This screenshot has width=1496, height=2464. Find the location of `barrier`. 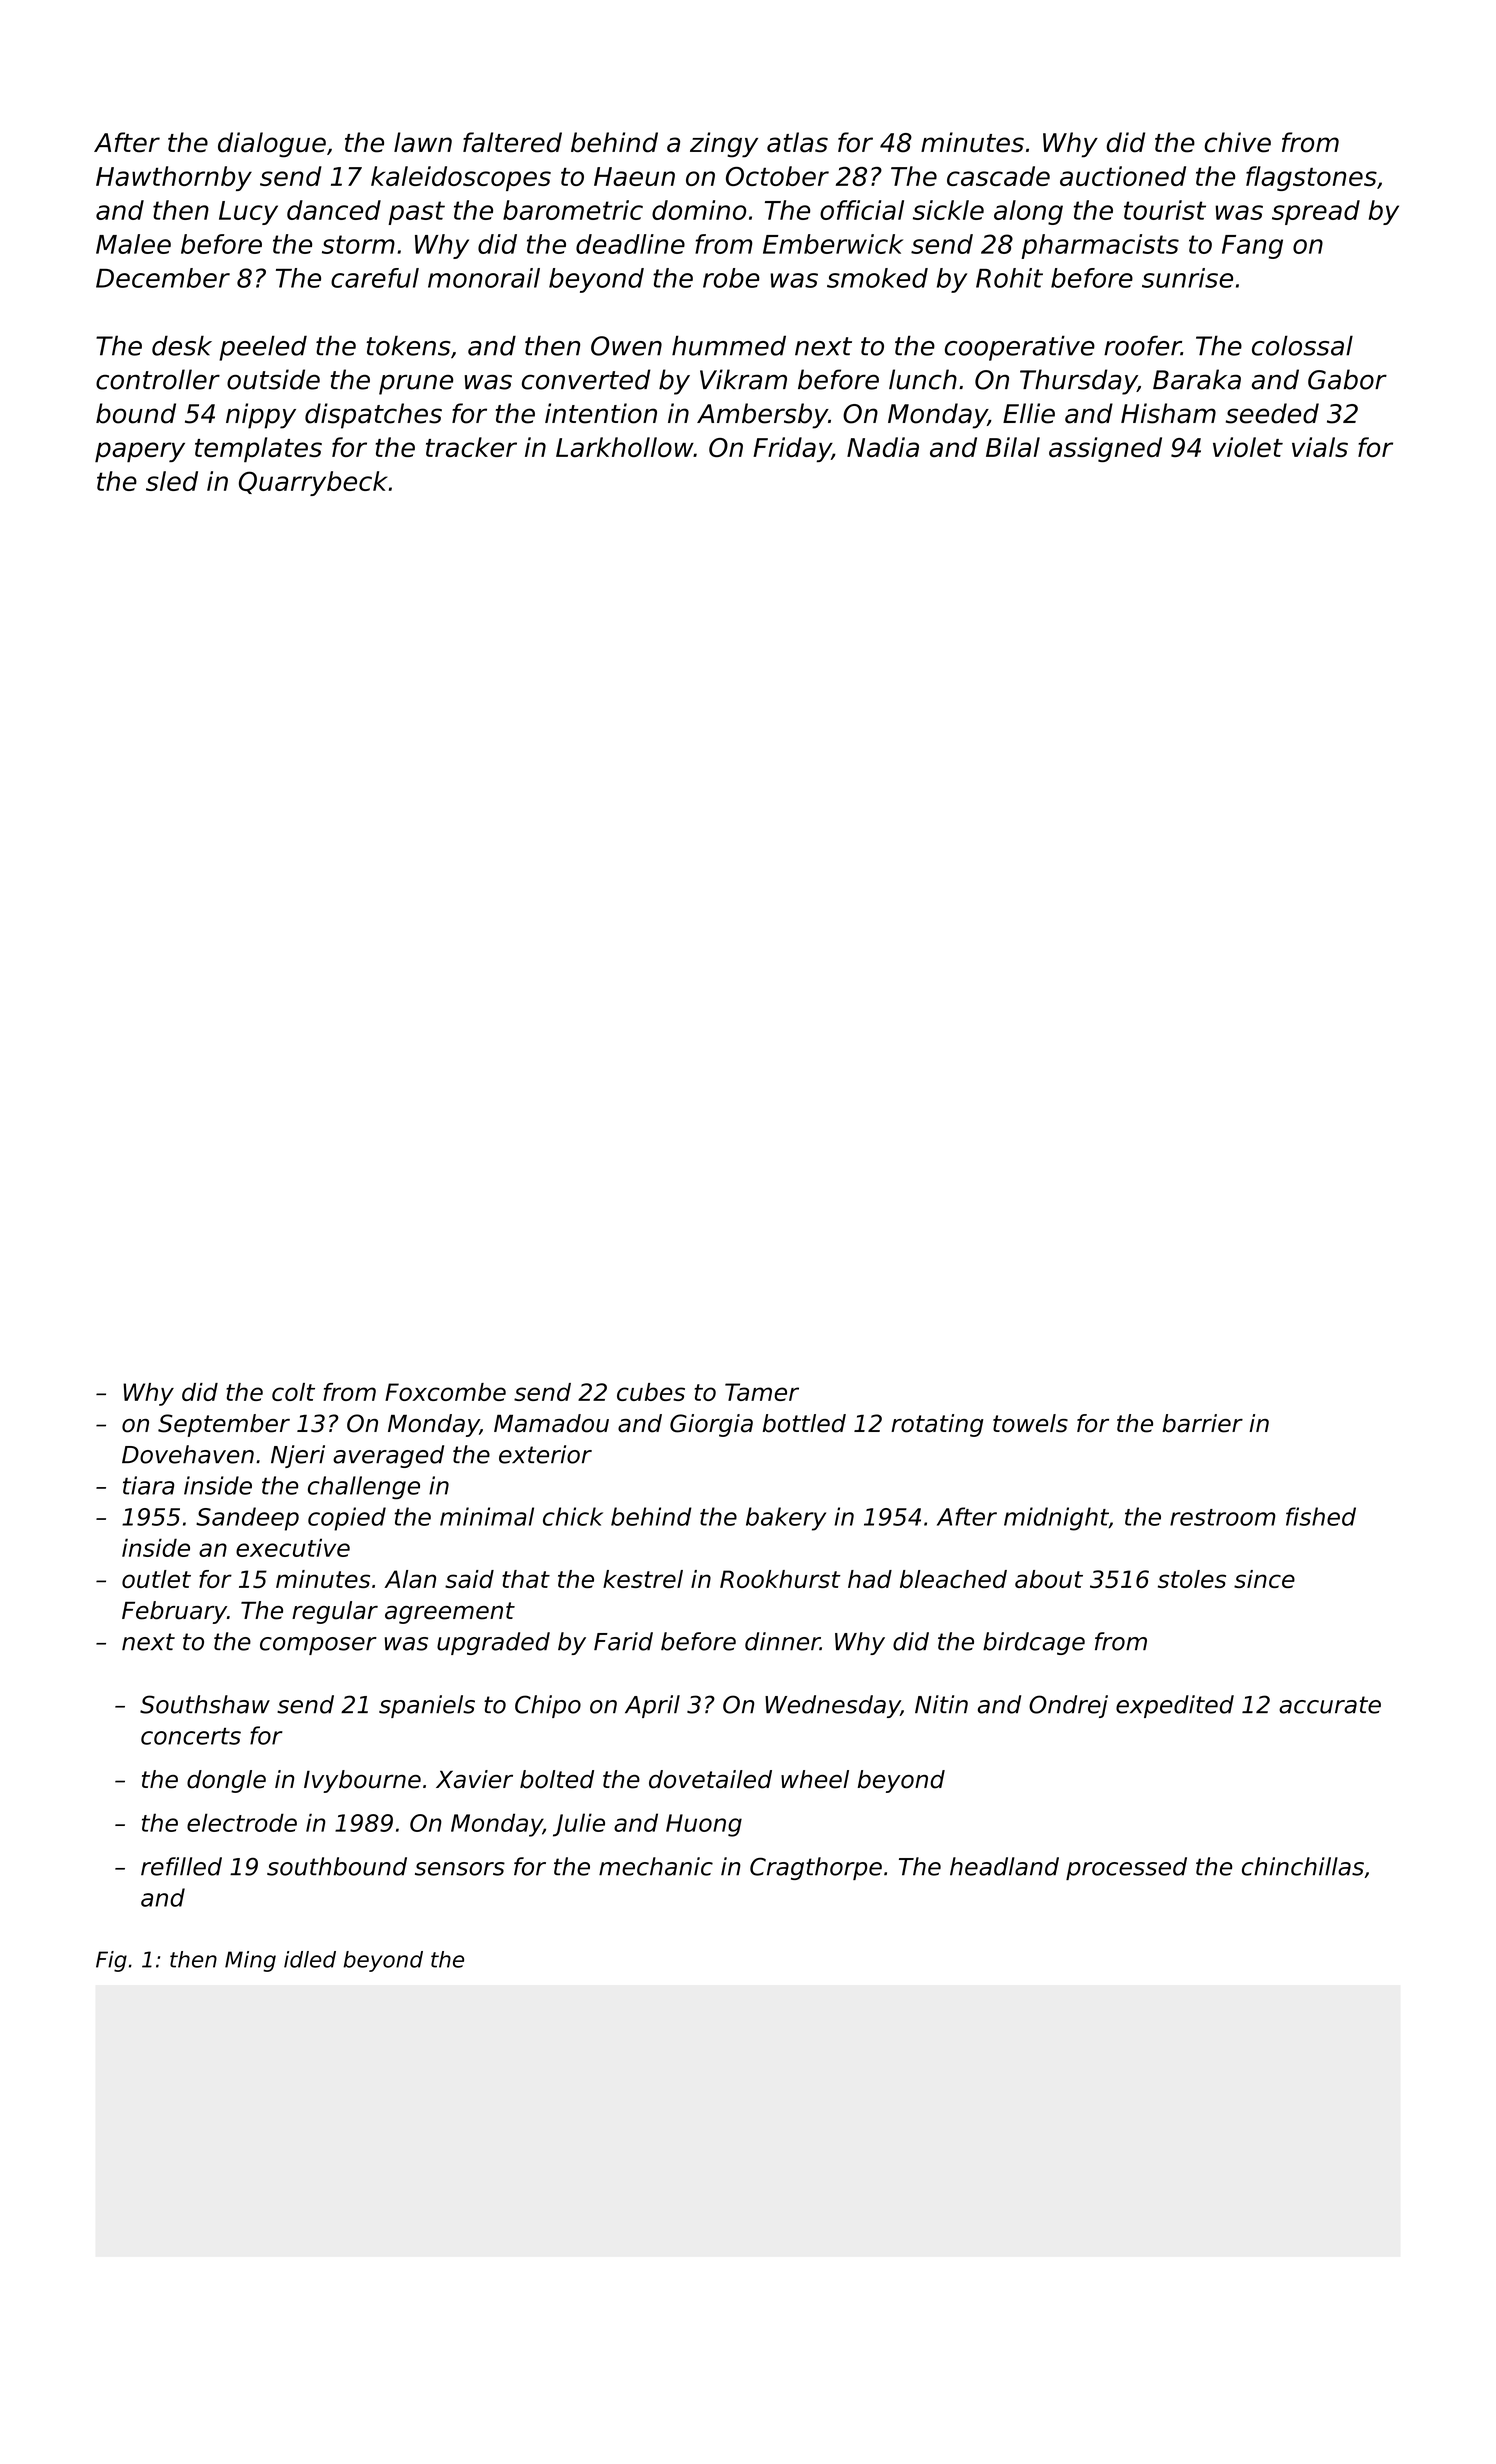

barrier is located at coordinates (1202, 1423).
